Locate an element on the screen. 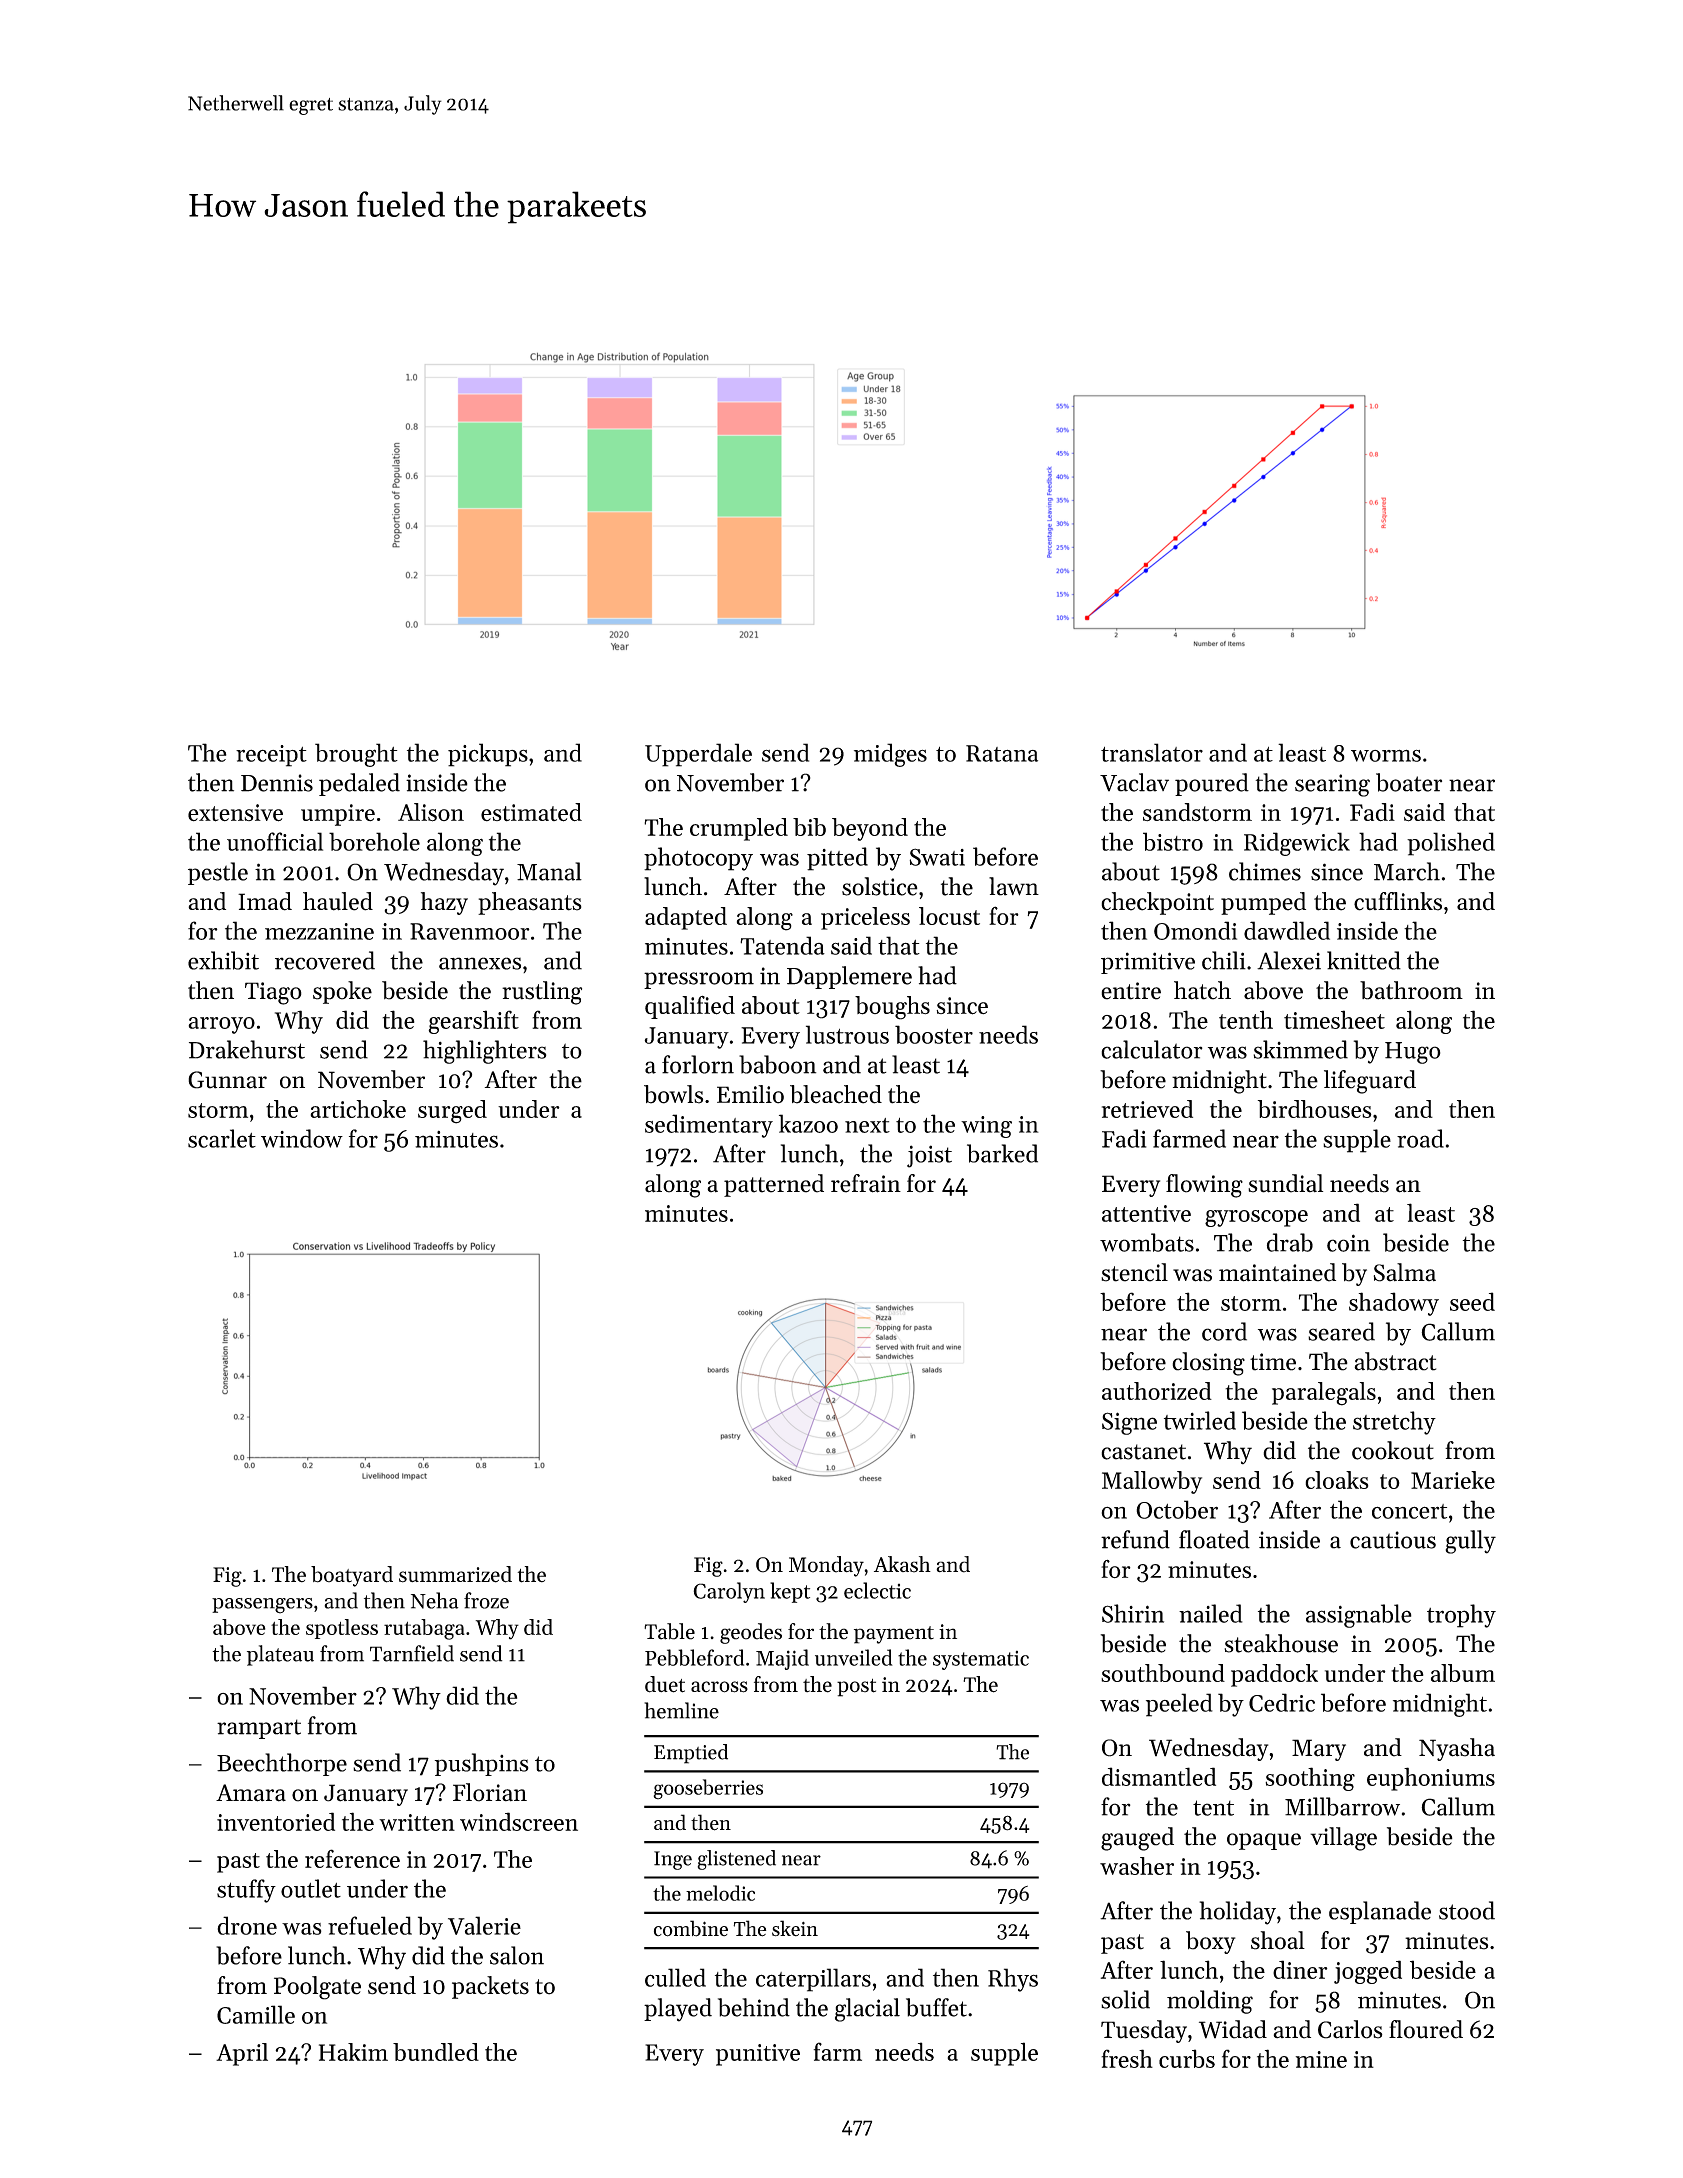  photocopy is located at coordinates (698, 859).
